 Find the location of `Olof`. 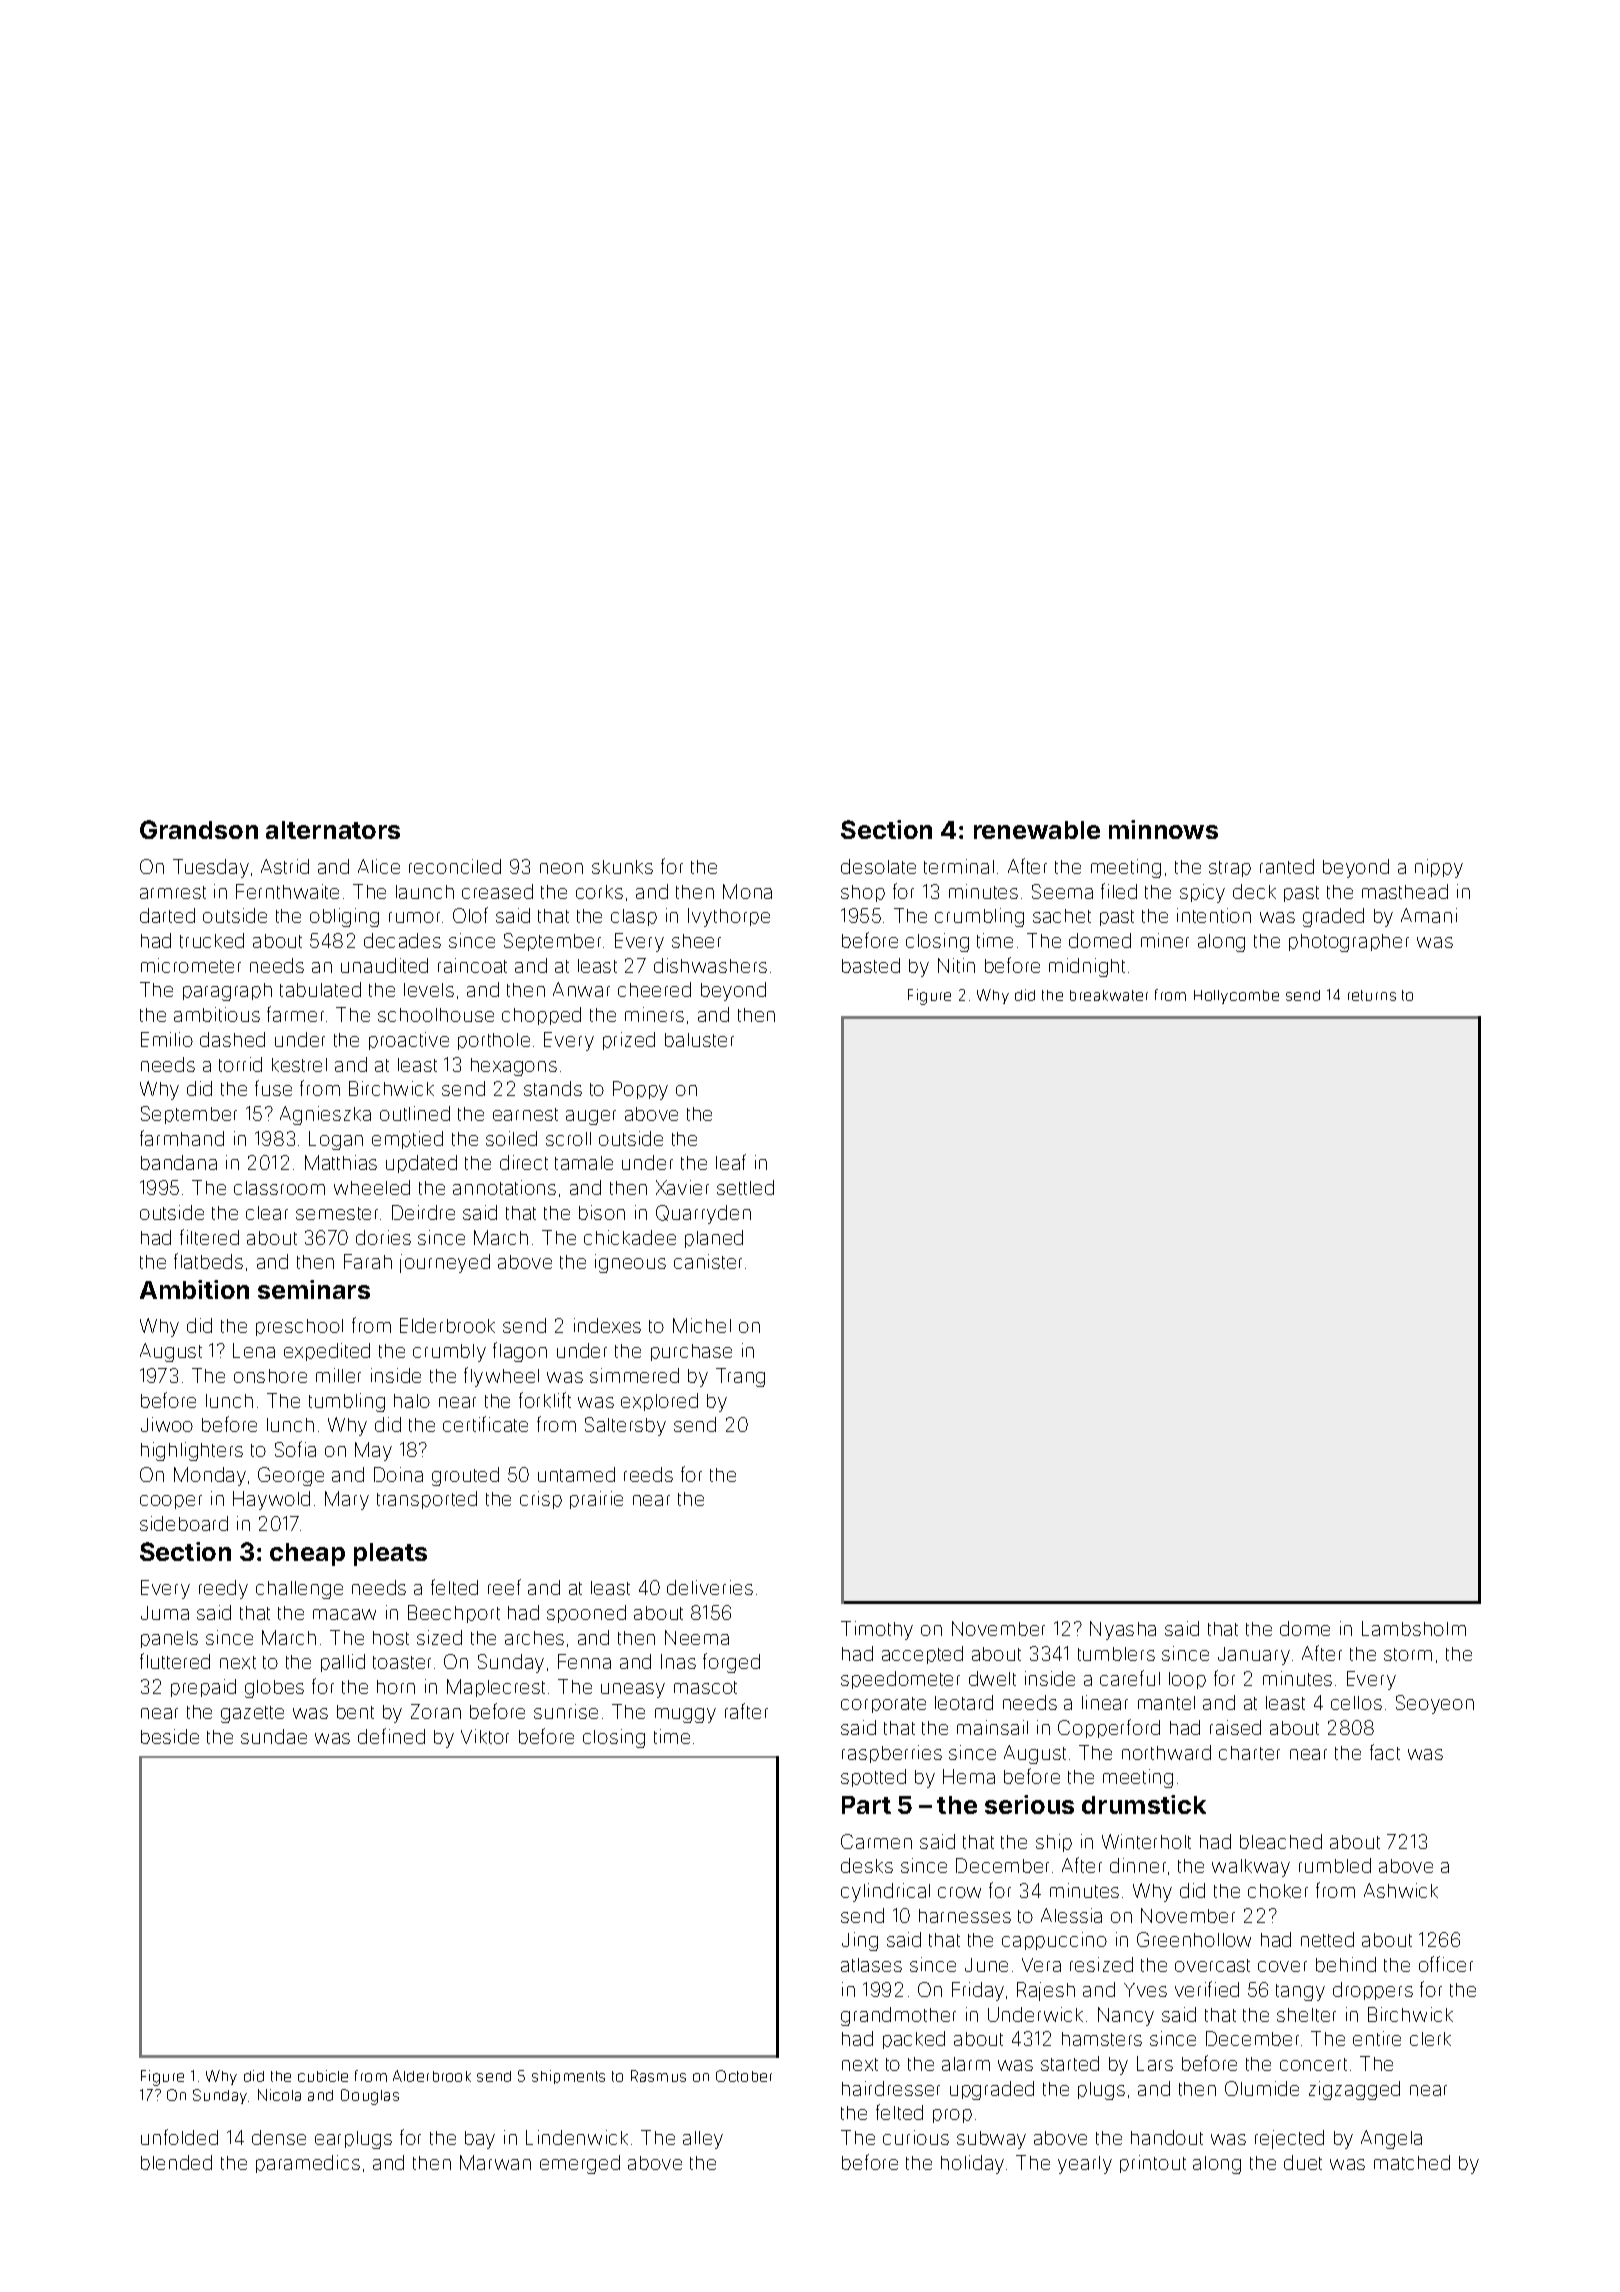

Olof is located at coordinates (470, 915).
